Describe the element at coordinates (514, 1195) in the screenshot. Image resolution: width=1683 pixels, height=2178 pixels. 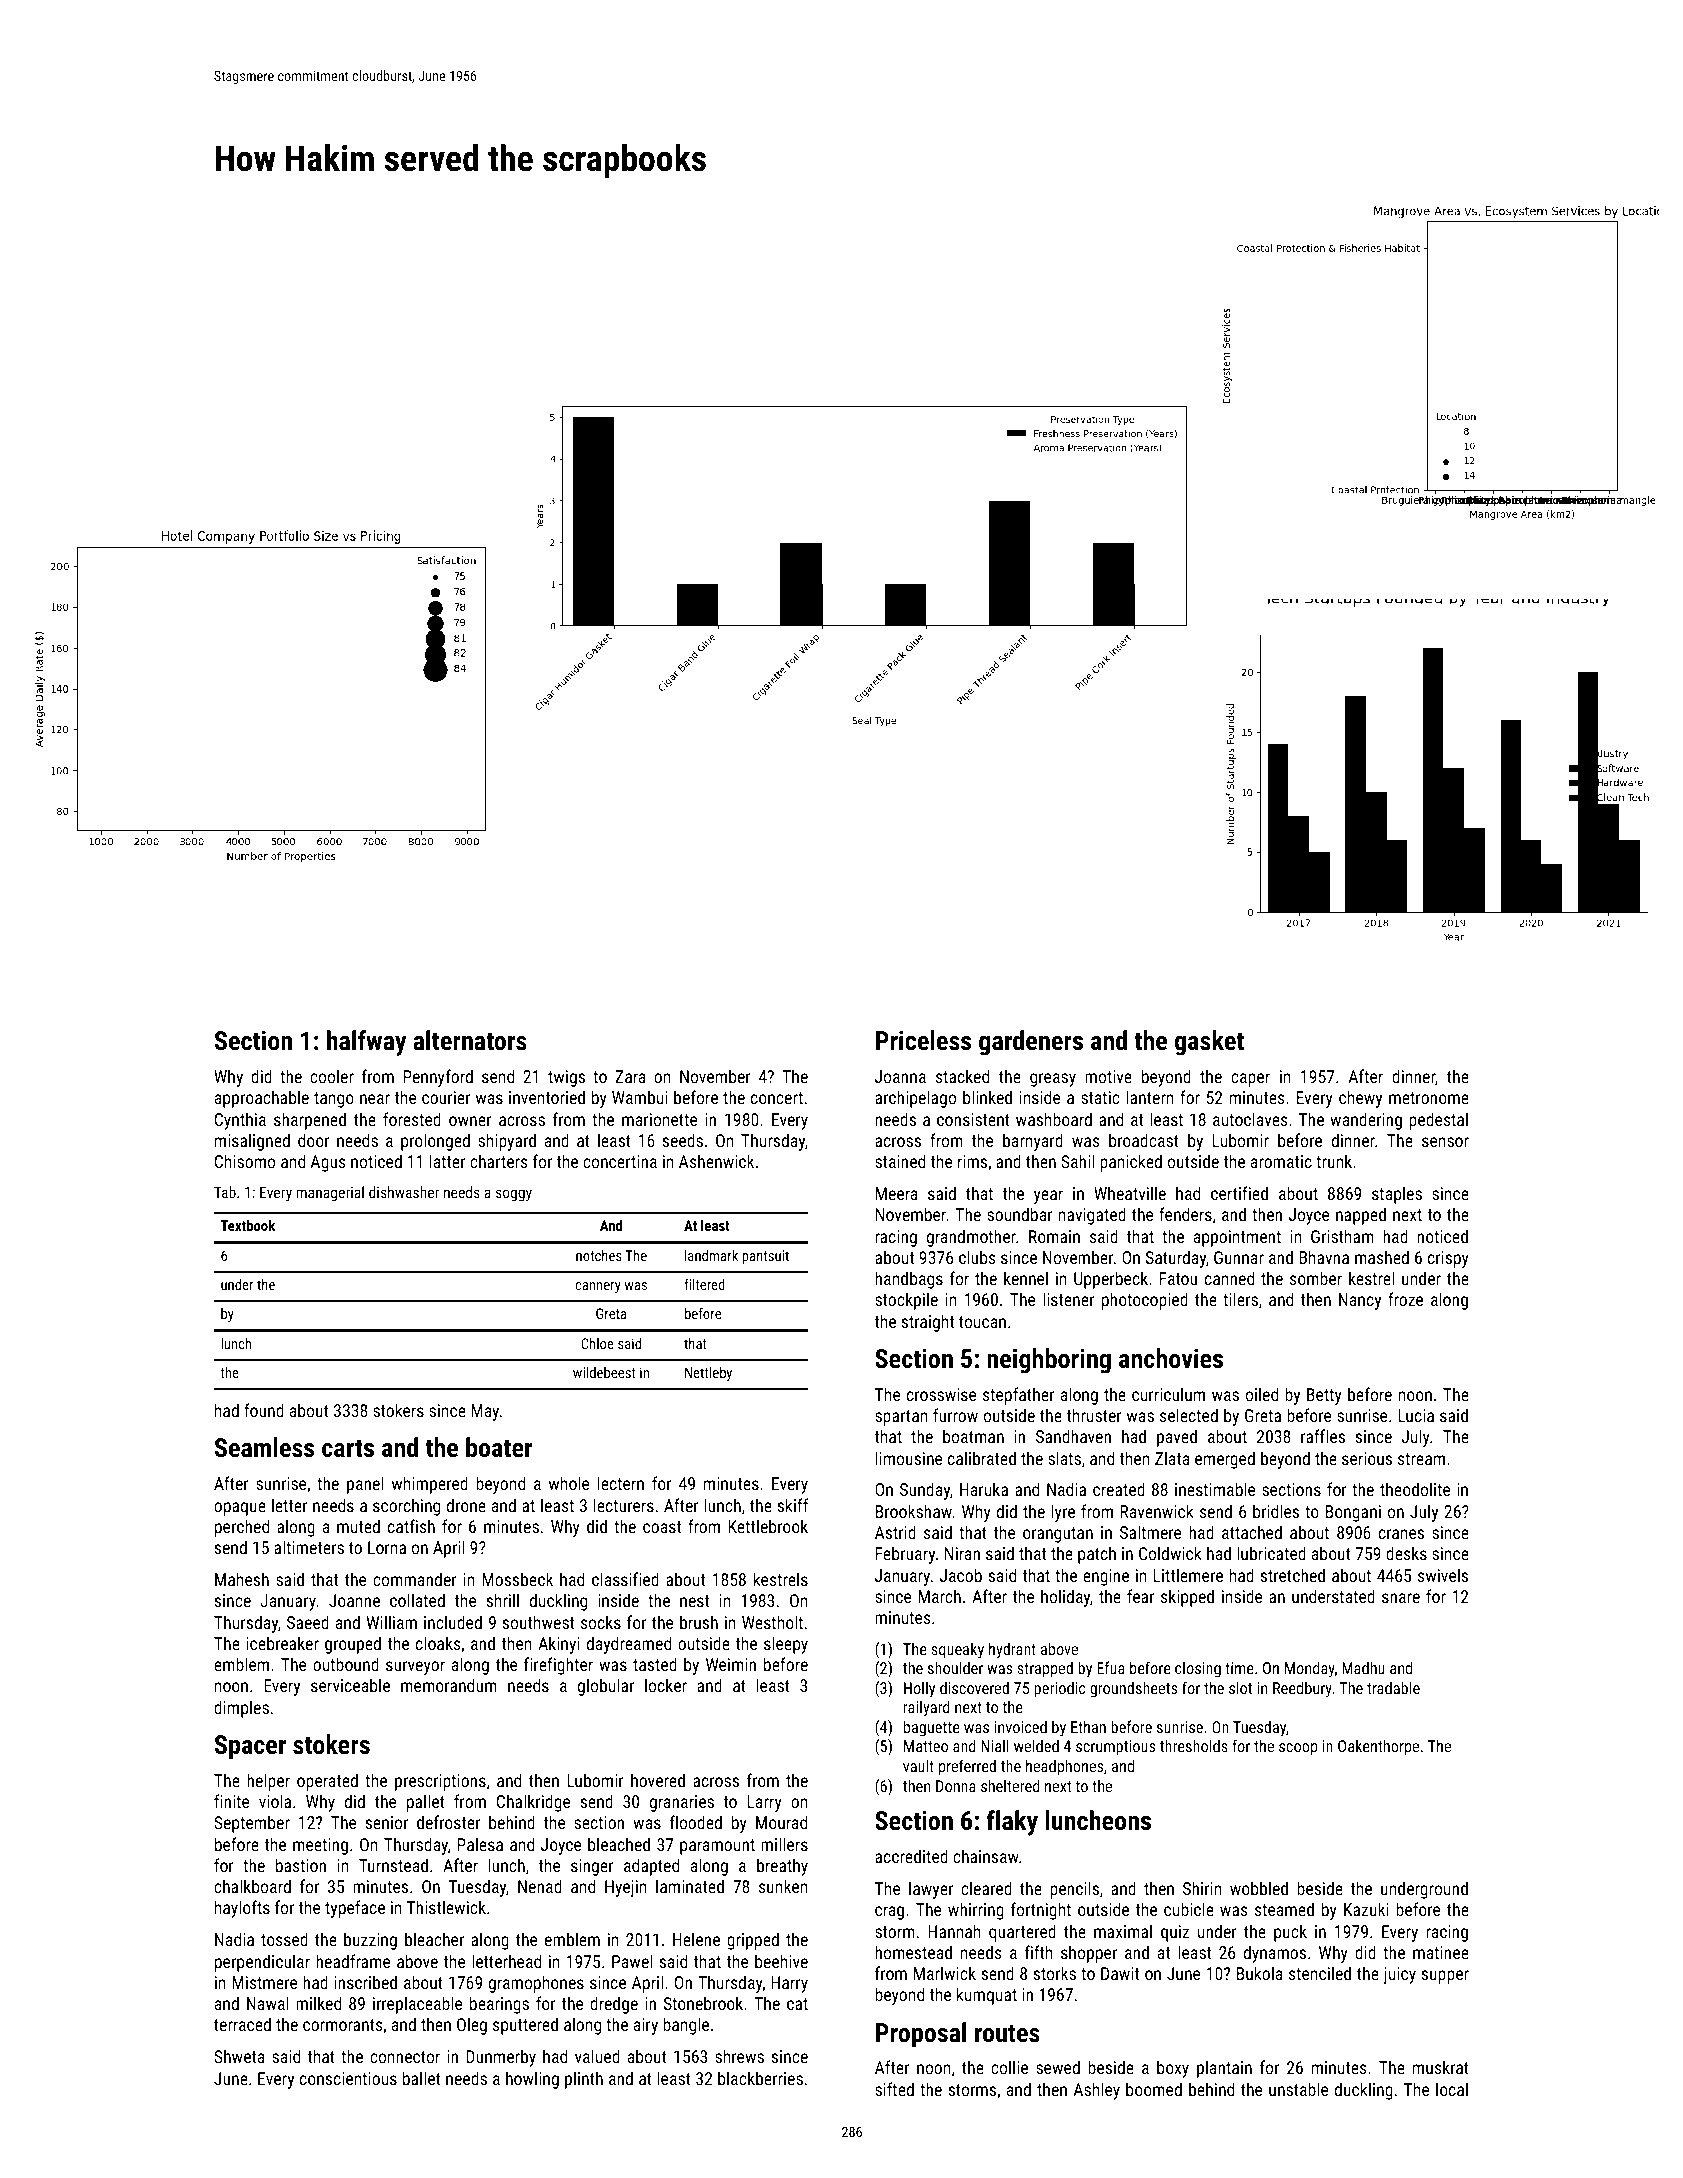
I see `soggy` at that location.
